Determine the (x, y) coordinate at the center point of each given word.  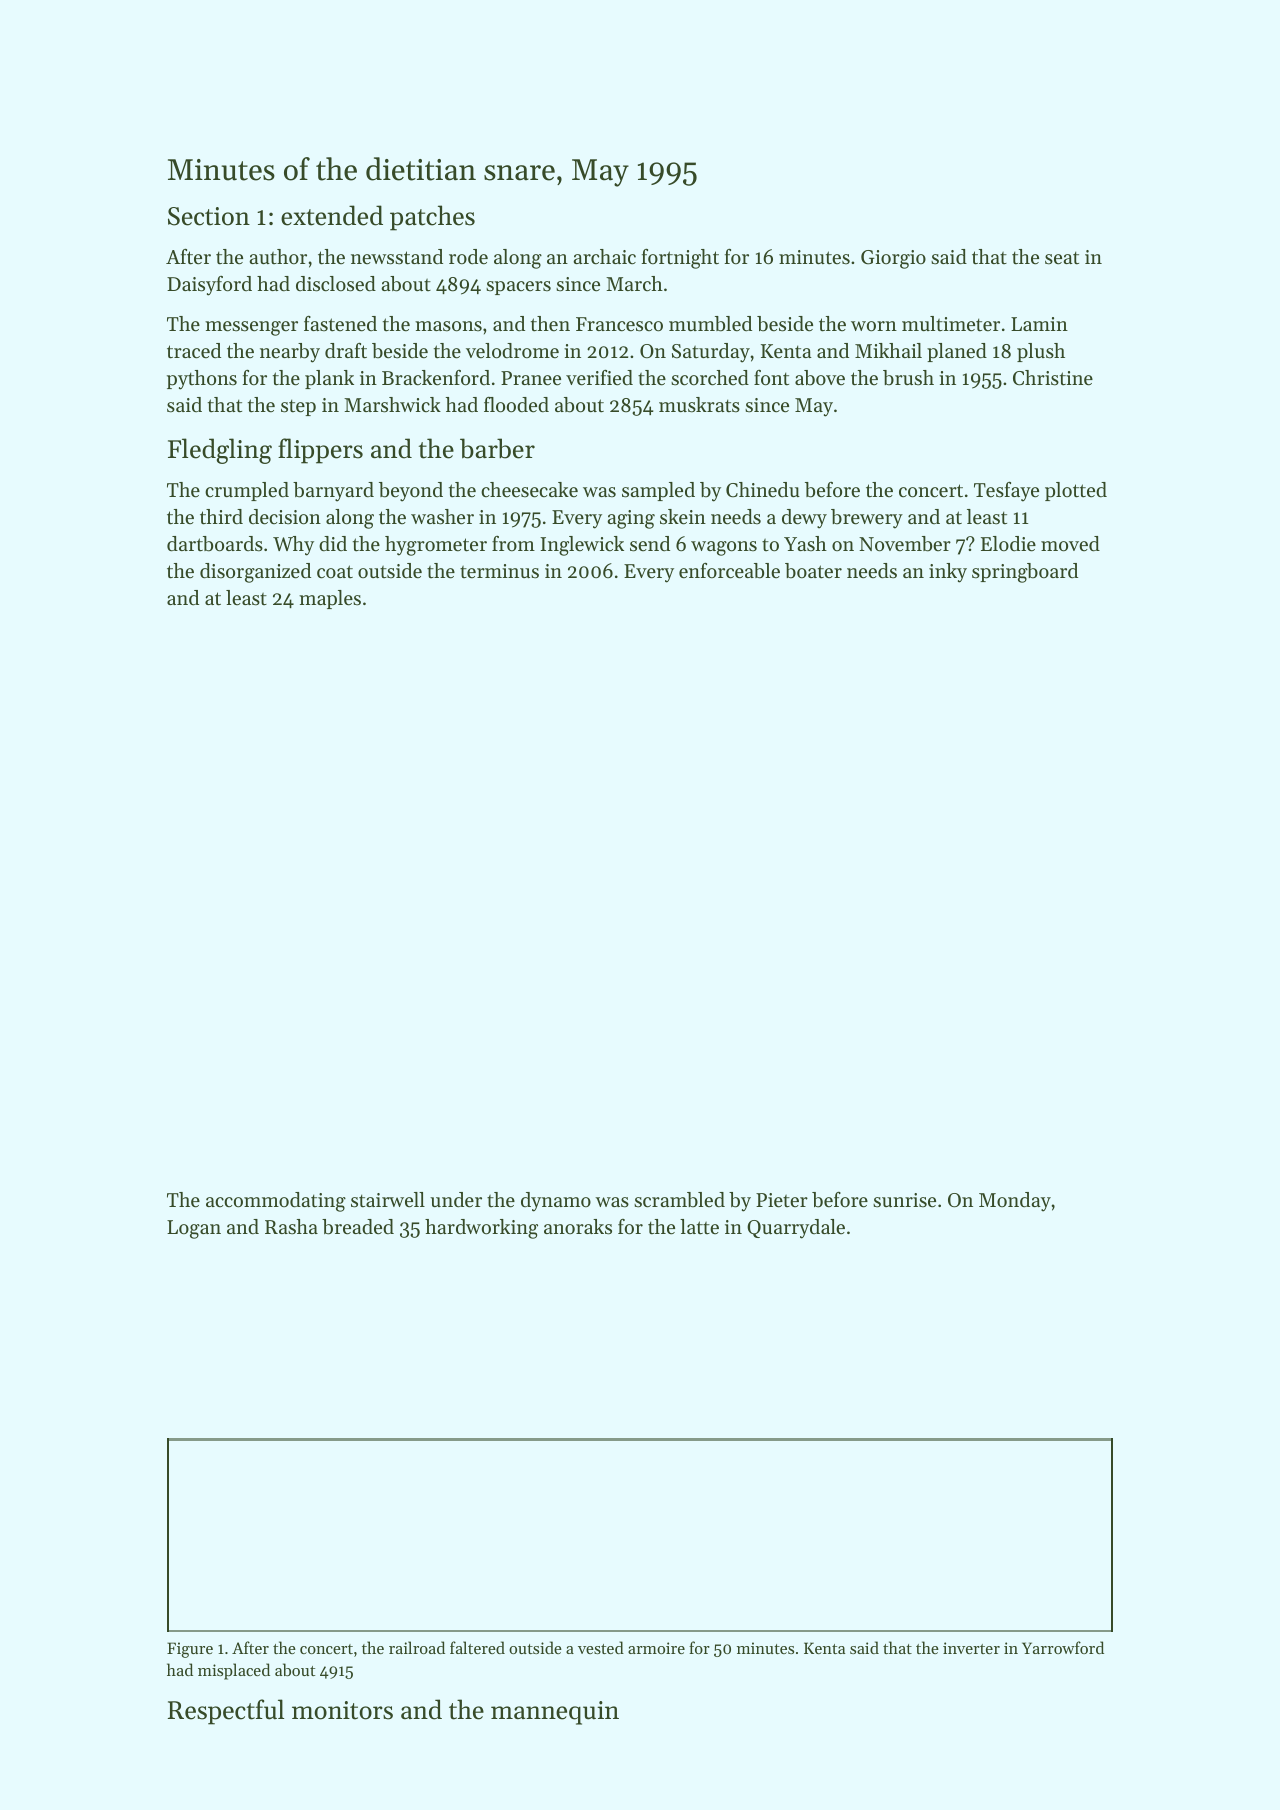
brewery (867, 519)
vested (601, 1647)
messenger (251, 328)
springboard (1025, 573)
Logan (194, 1229)
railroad (417, 1647)
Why (293, 546)
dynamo (556, 1202)
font (771, 378)
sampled (658, 491)
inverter (971, 1648)
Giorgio (893, 259)
